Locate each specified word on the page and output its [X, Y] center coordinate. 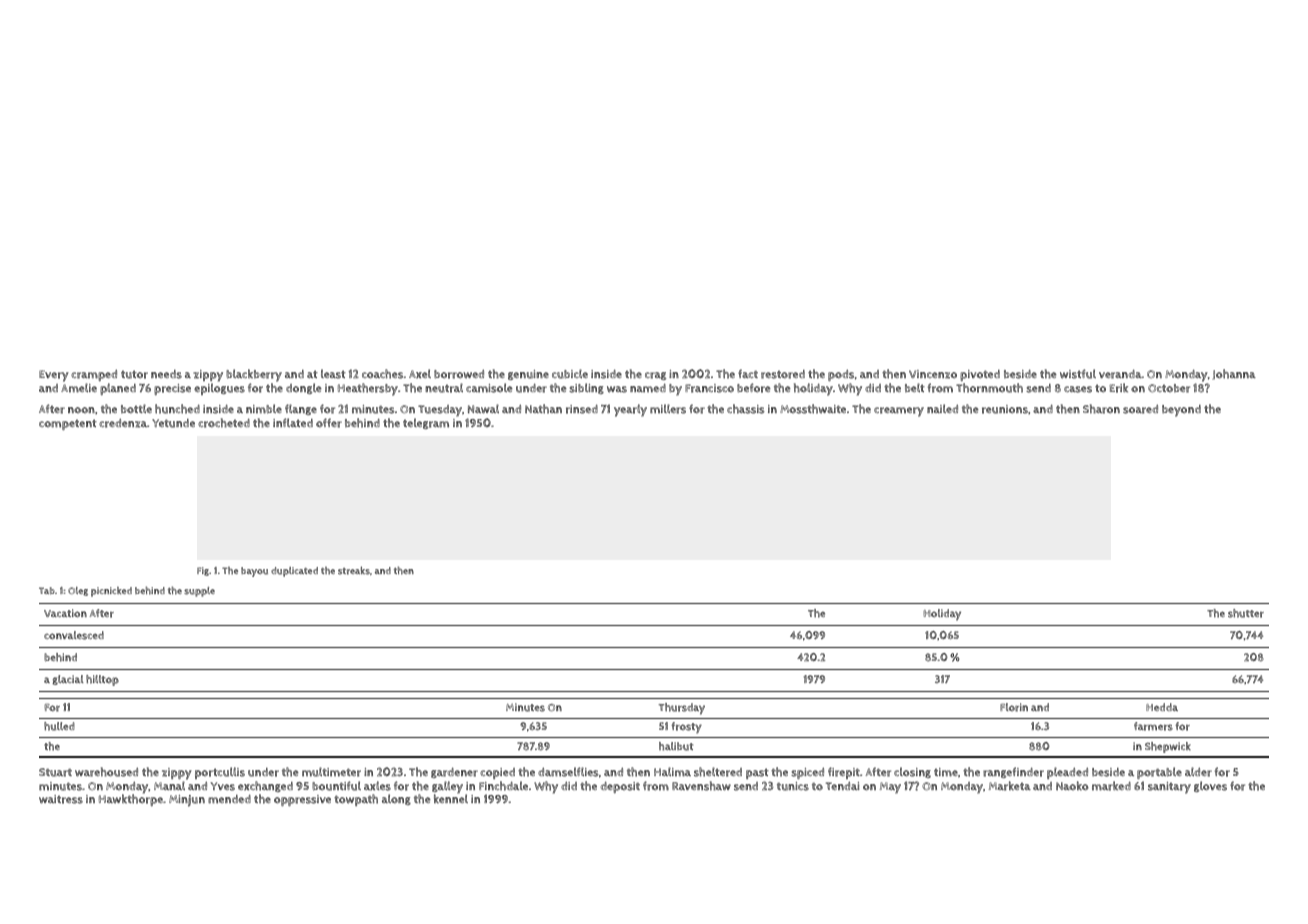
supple [199, 592]
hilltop [102, 680]
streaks [354, 570]
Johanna [1234, 374]
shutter [1246, 613]
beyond [1181, 411]
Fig [203, 571]
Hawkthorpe [131, 800]
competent [68, 424]
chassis [746, 409]
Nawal [483, 409]
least [333, 374]
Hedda [1162, 707]
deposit [620, 787]
